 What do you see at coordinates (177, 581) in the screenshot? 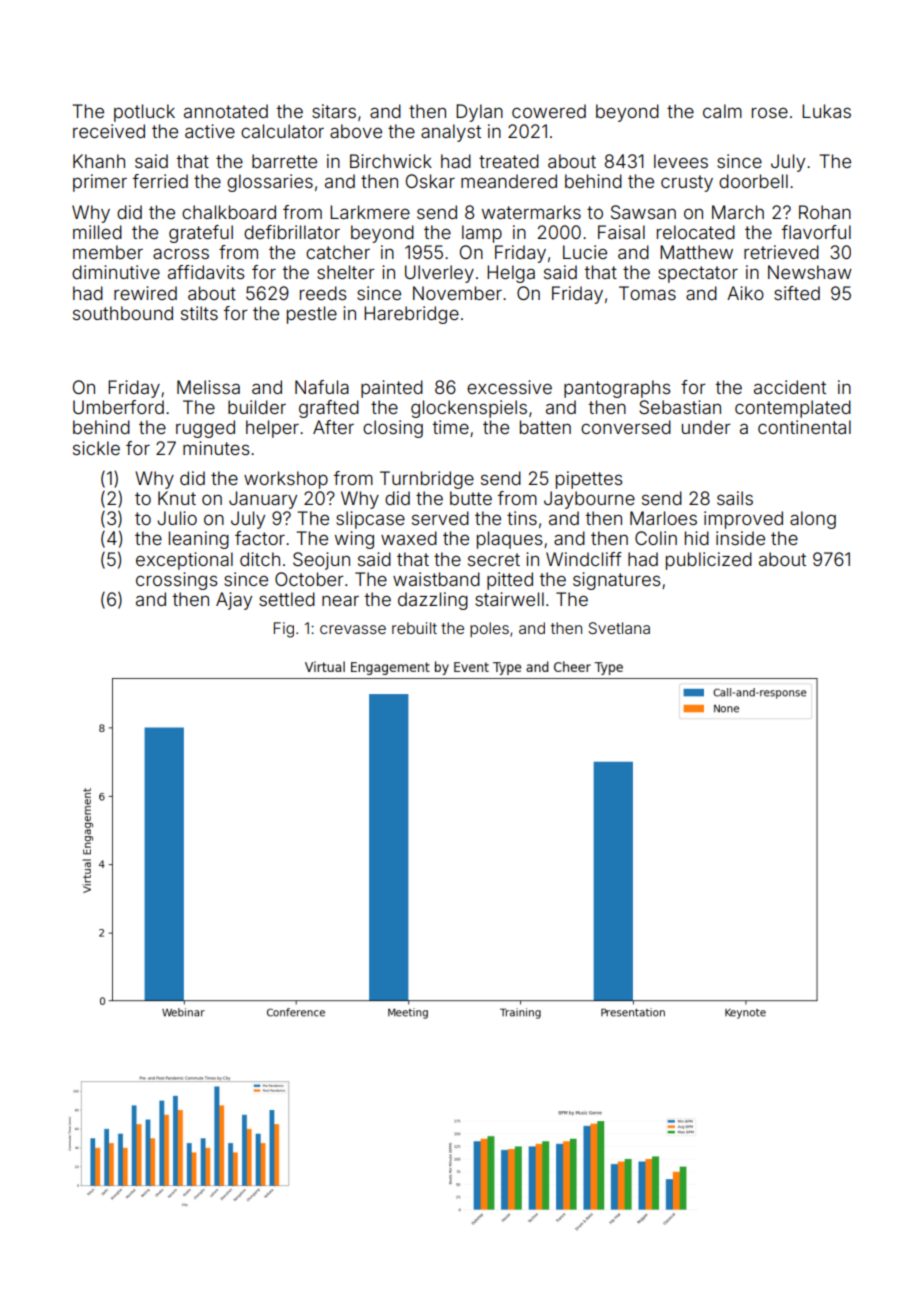
I see `crossings` at bounding box center [177, 581].
